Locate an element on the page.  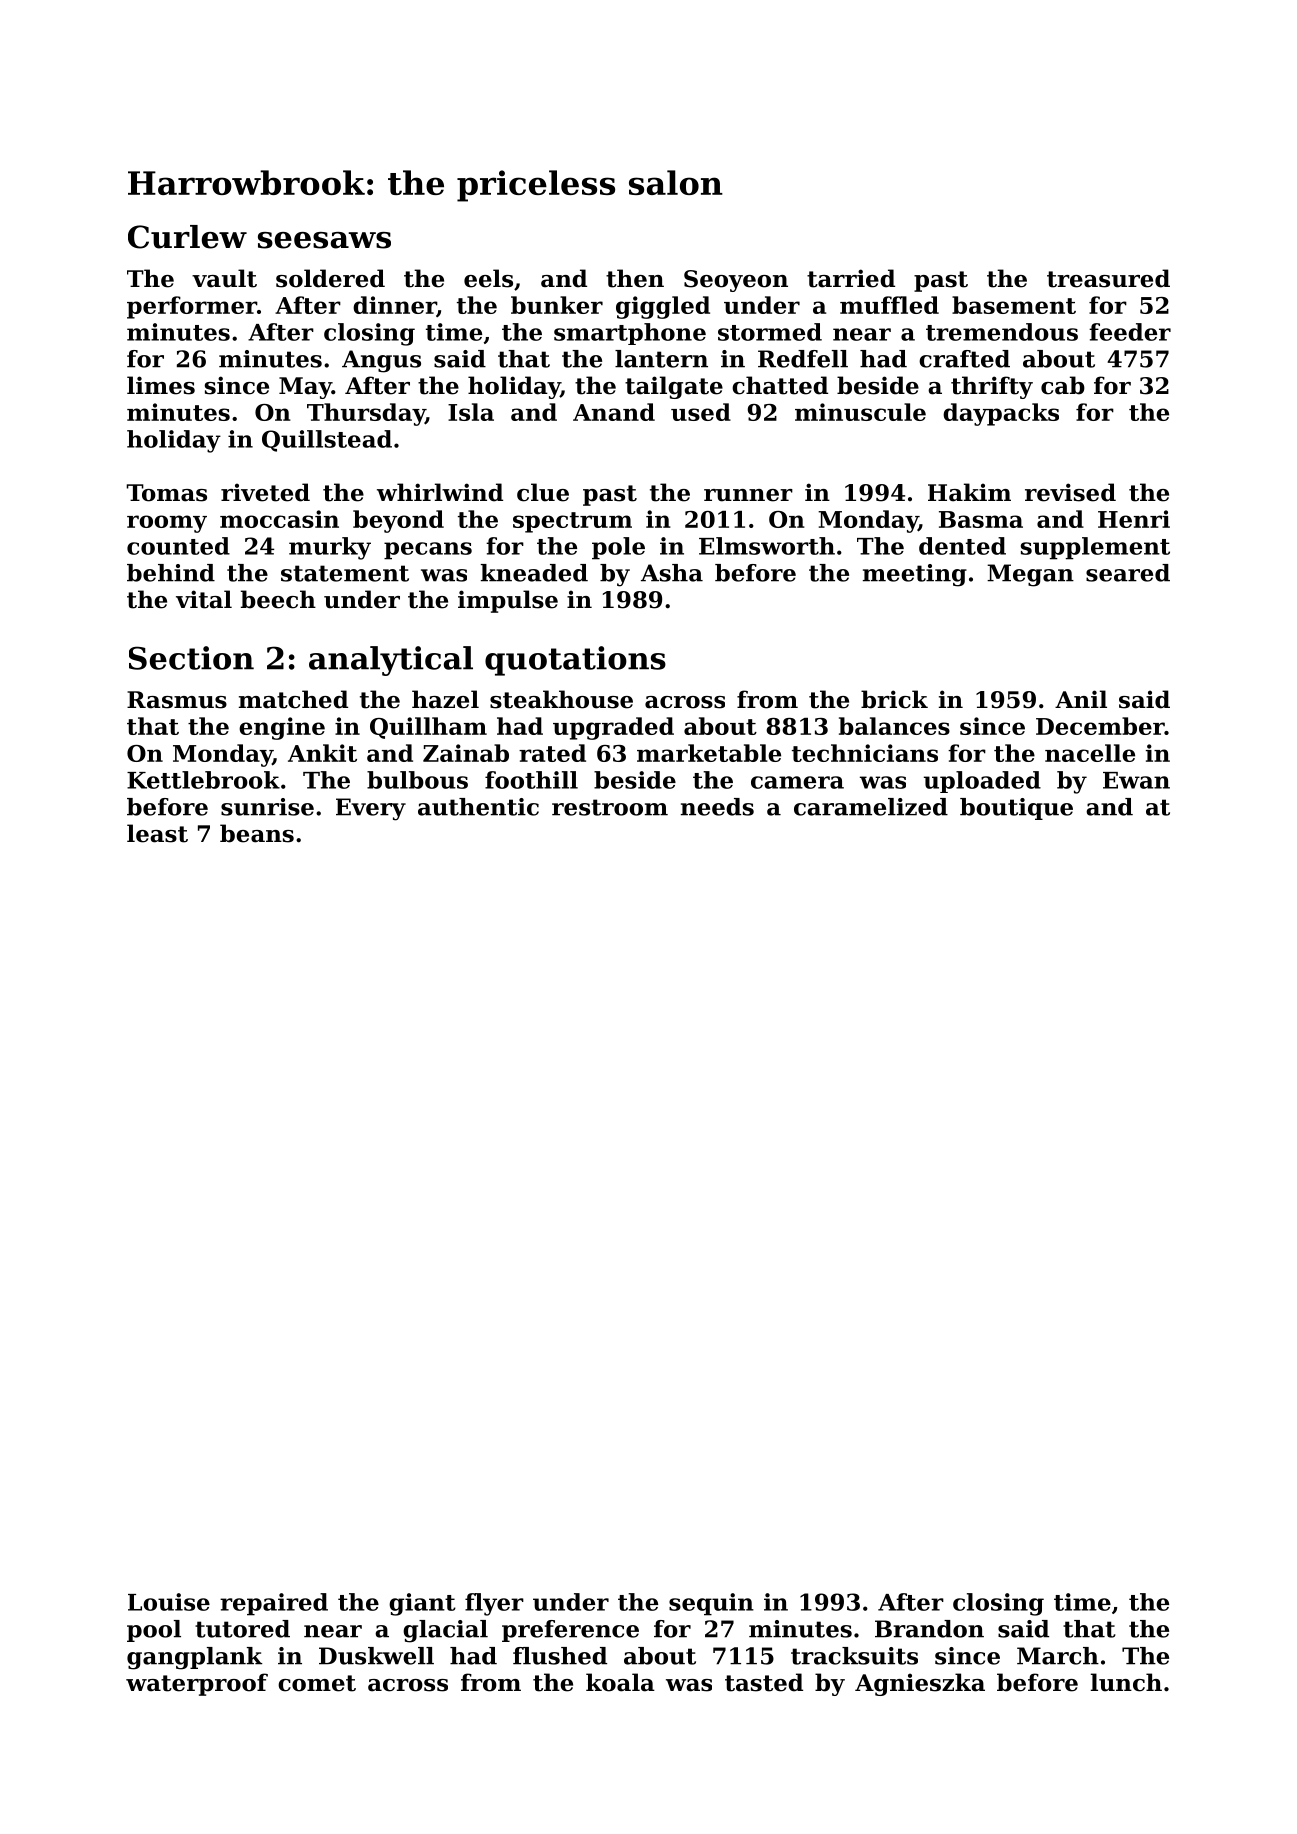
eels is located at coordinates (488, 278).
